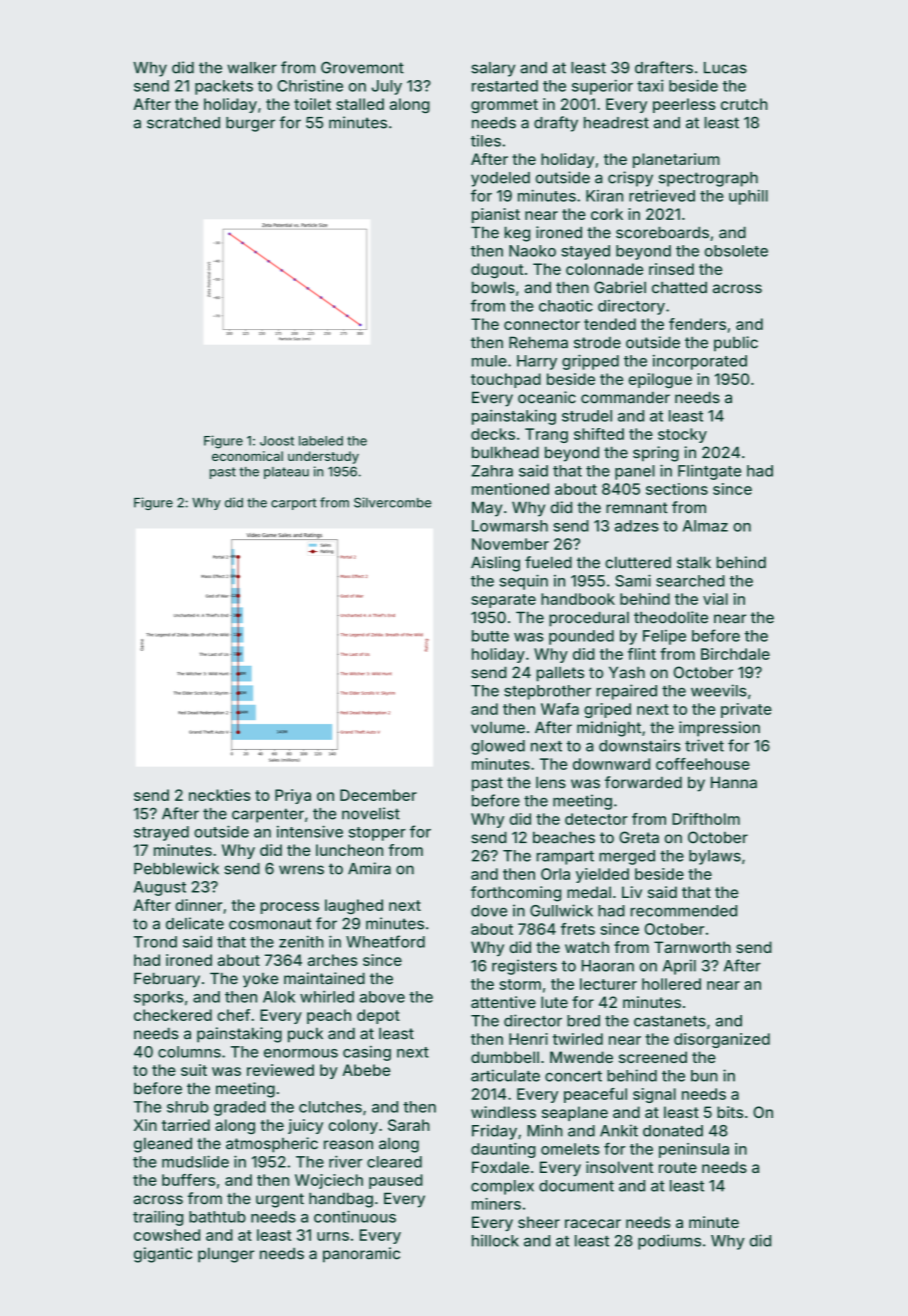 The height and width of the document is (1316, 908). What do you see at coordinates (551, 782) in the document?
I see `lens` at bounding box center [551, 782].
